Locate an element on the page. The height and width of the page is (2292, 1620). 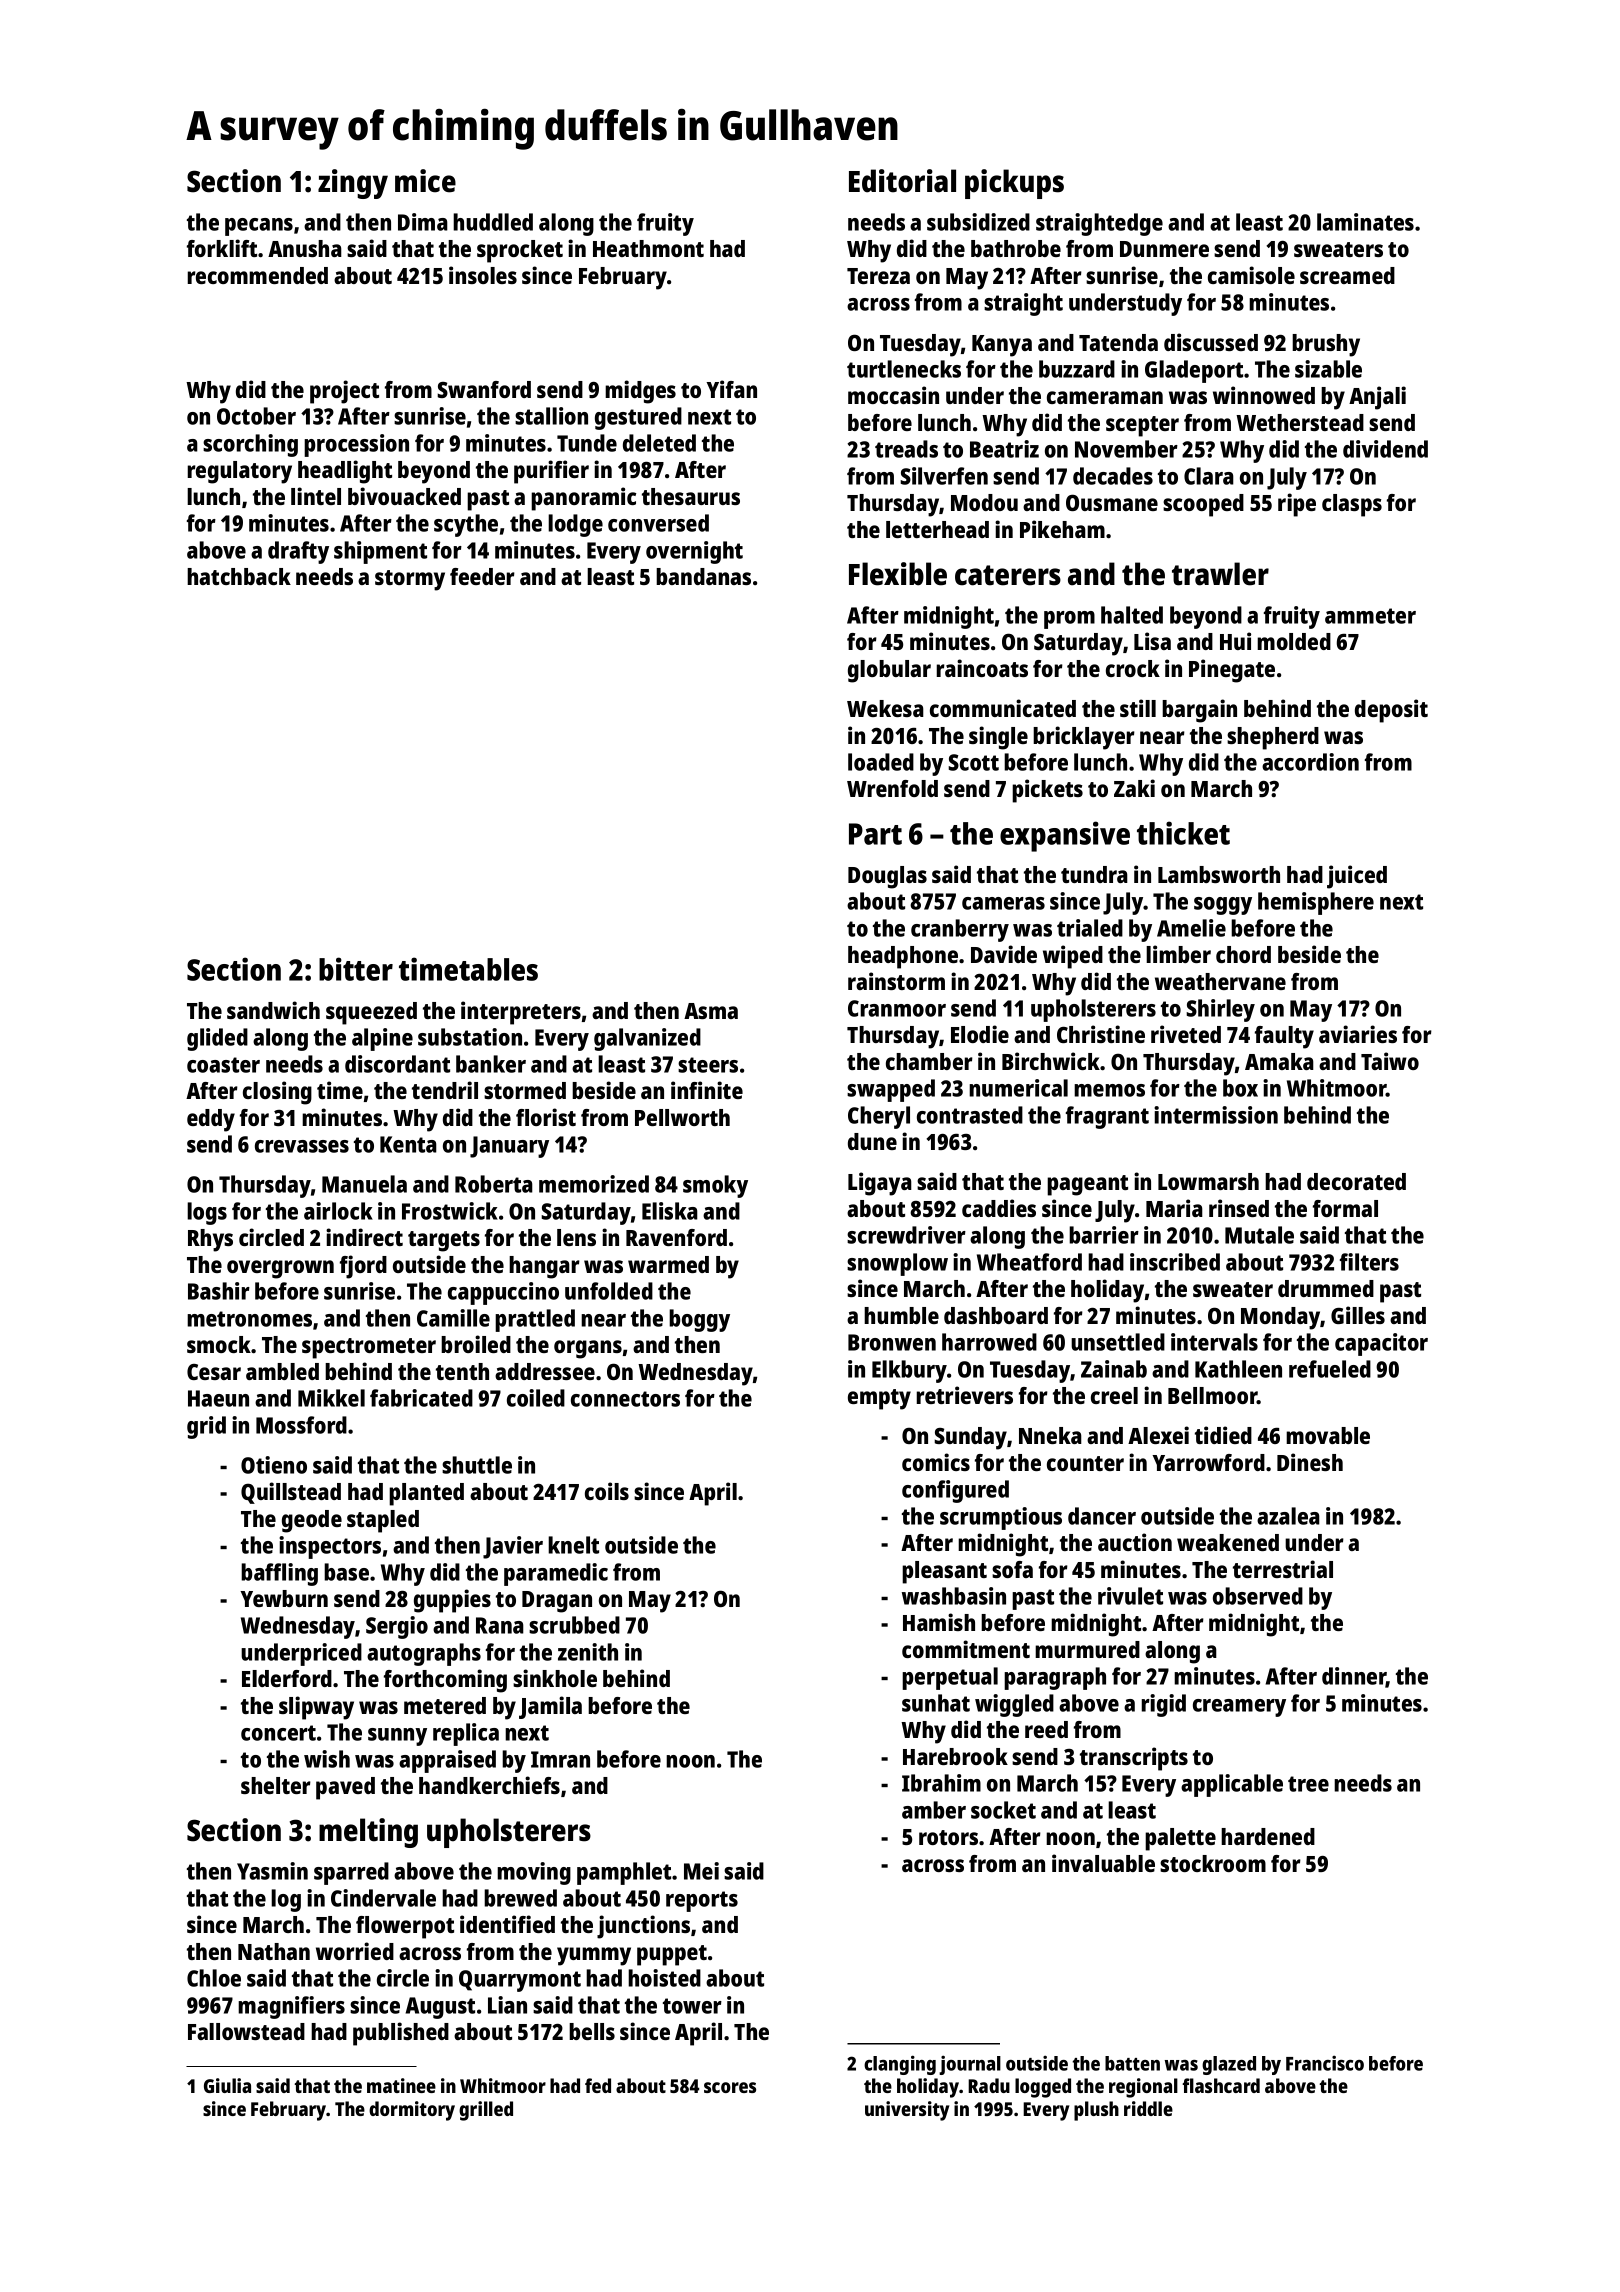
Modou is located at coordinates (984, 502).
